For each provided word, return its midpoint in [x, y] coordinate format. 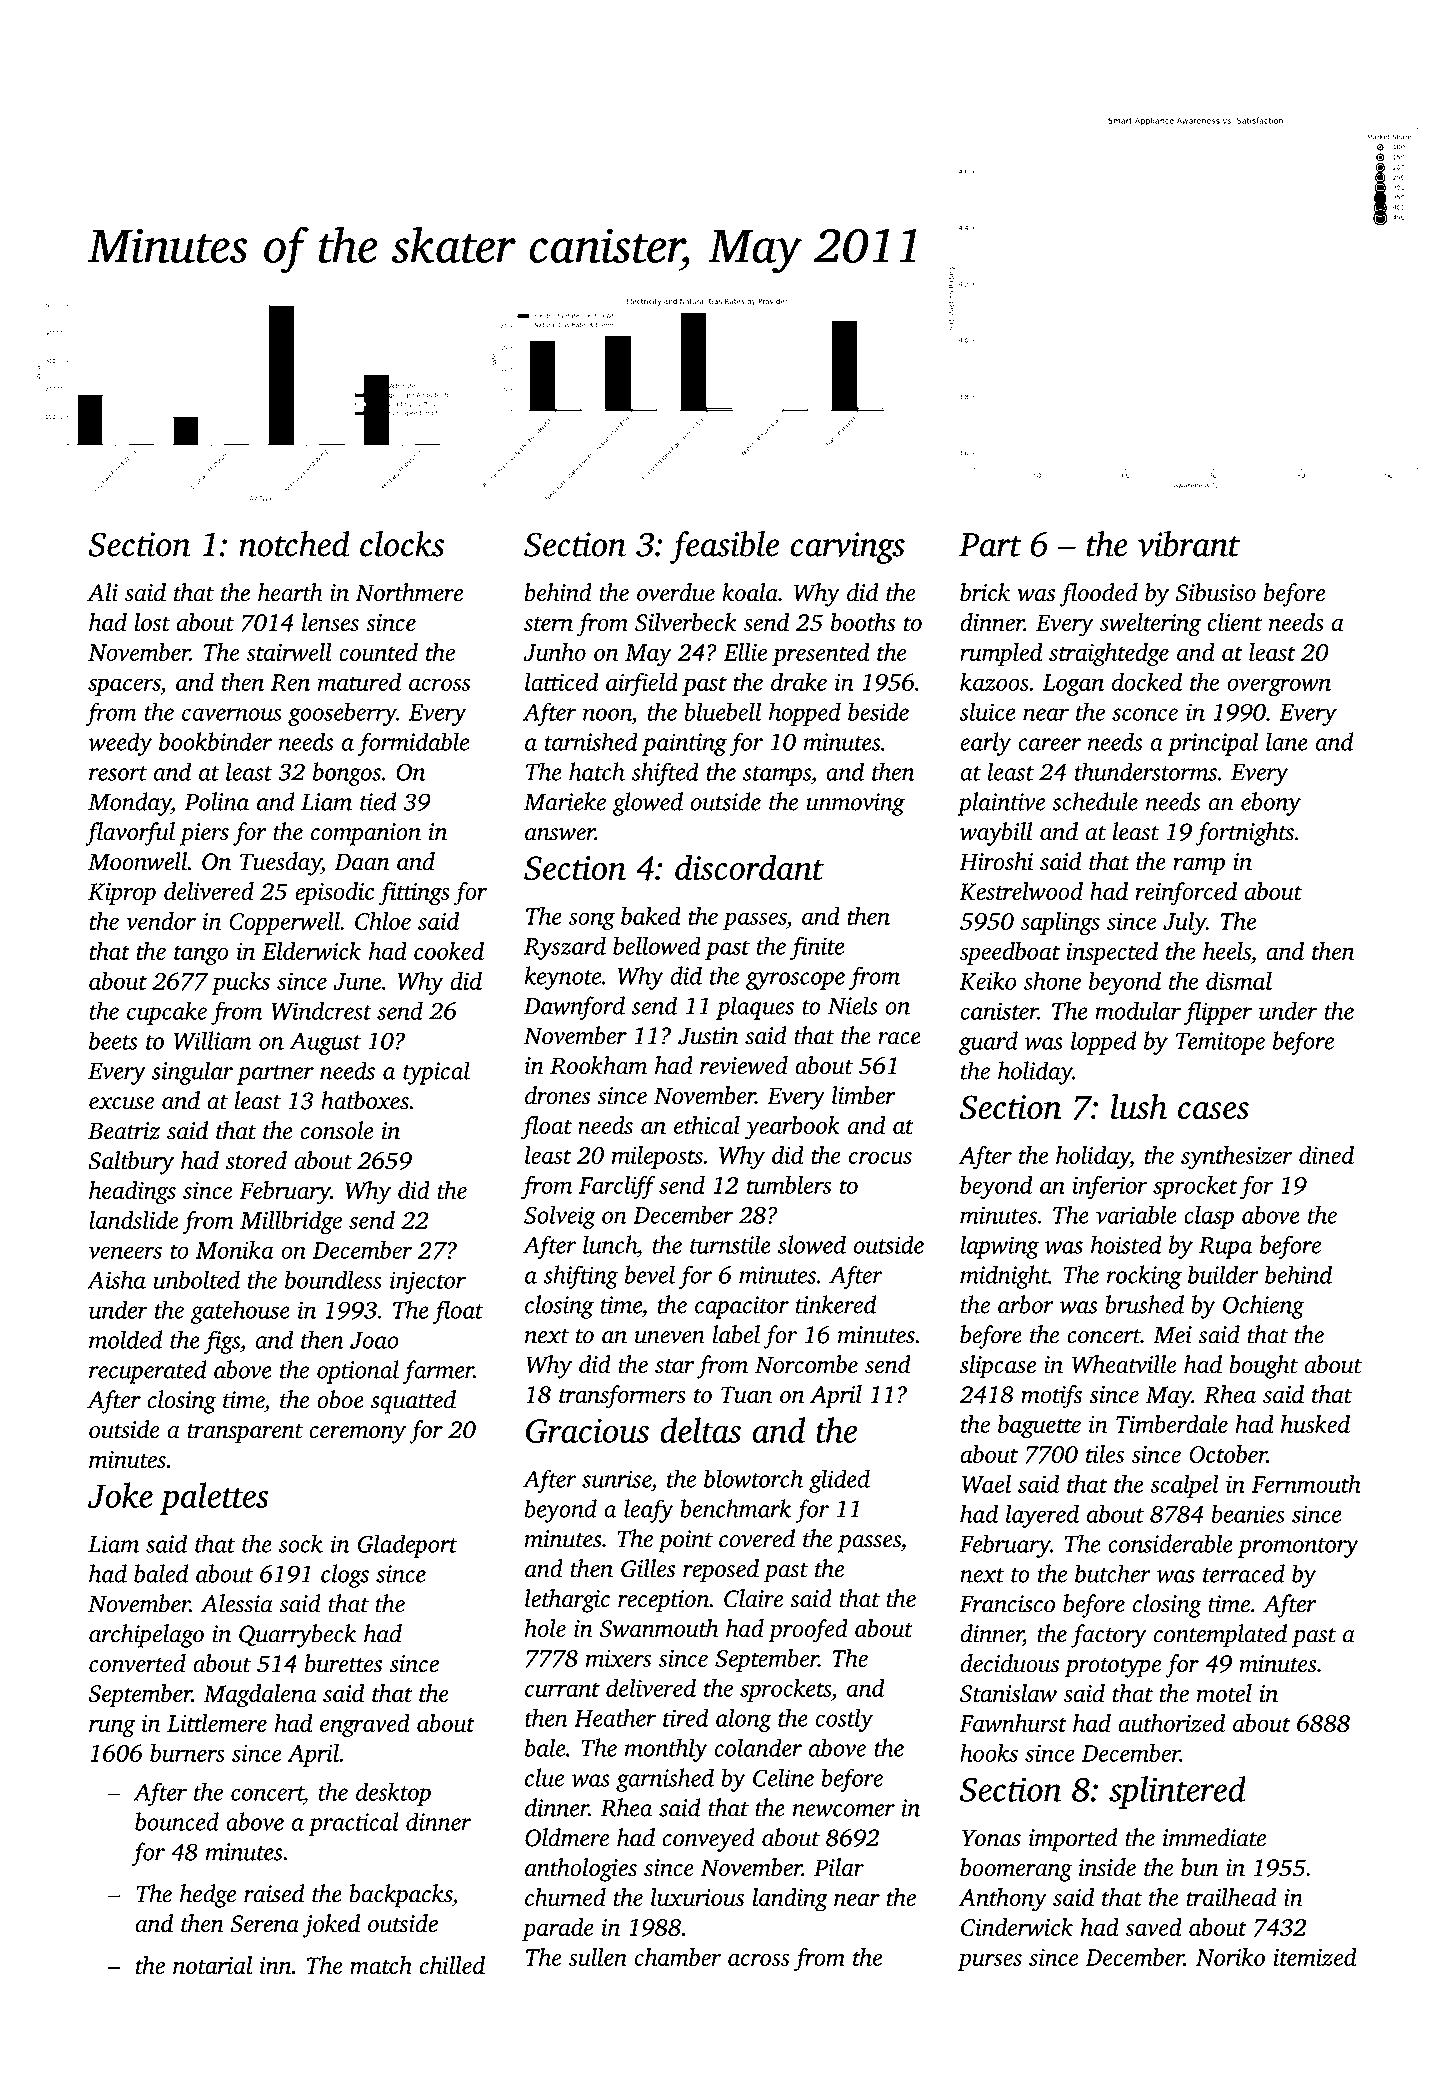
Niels [853, 1005]
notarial [212, 1965]
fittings [414, 894]
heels [1227, 951]
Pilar [839, 1867]
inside [1107, 1867]
